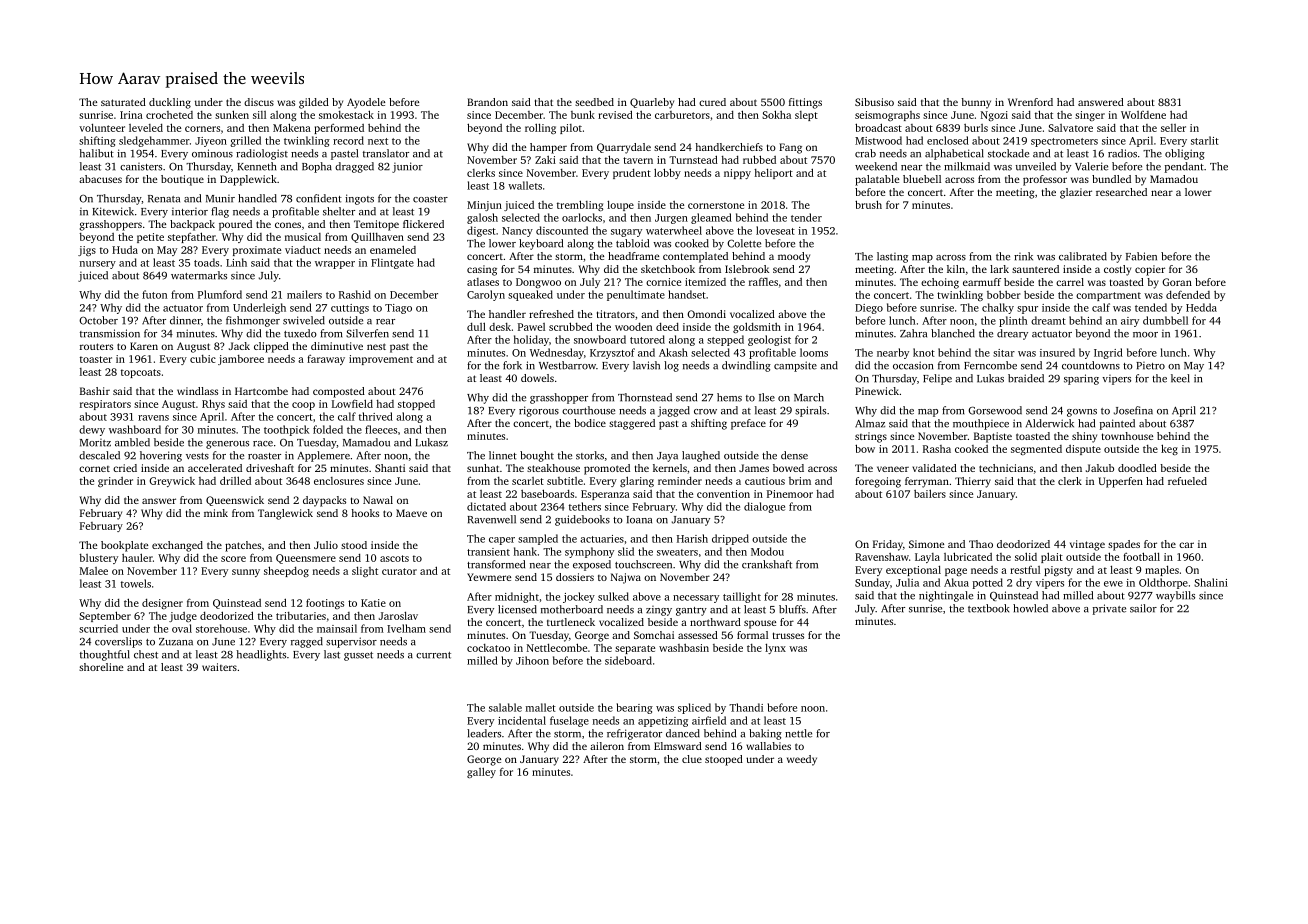 Image resolution: width=1308 pixels, height=924 pixels. Describe the element at coordinates (1150, 366) in the image. I see `Pietro` at that location.
